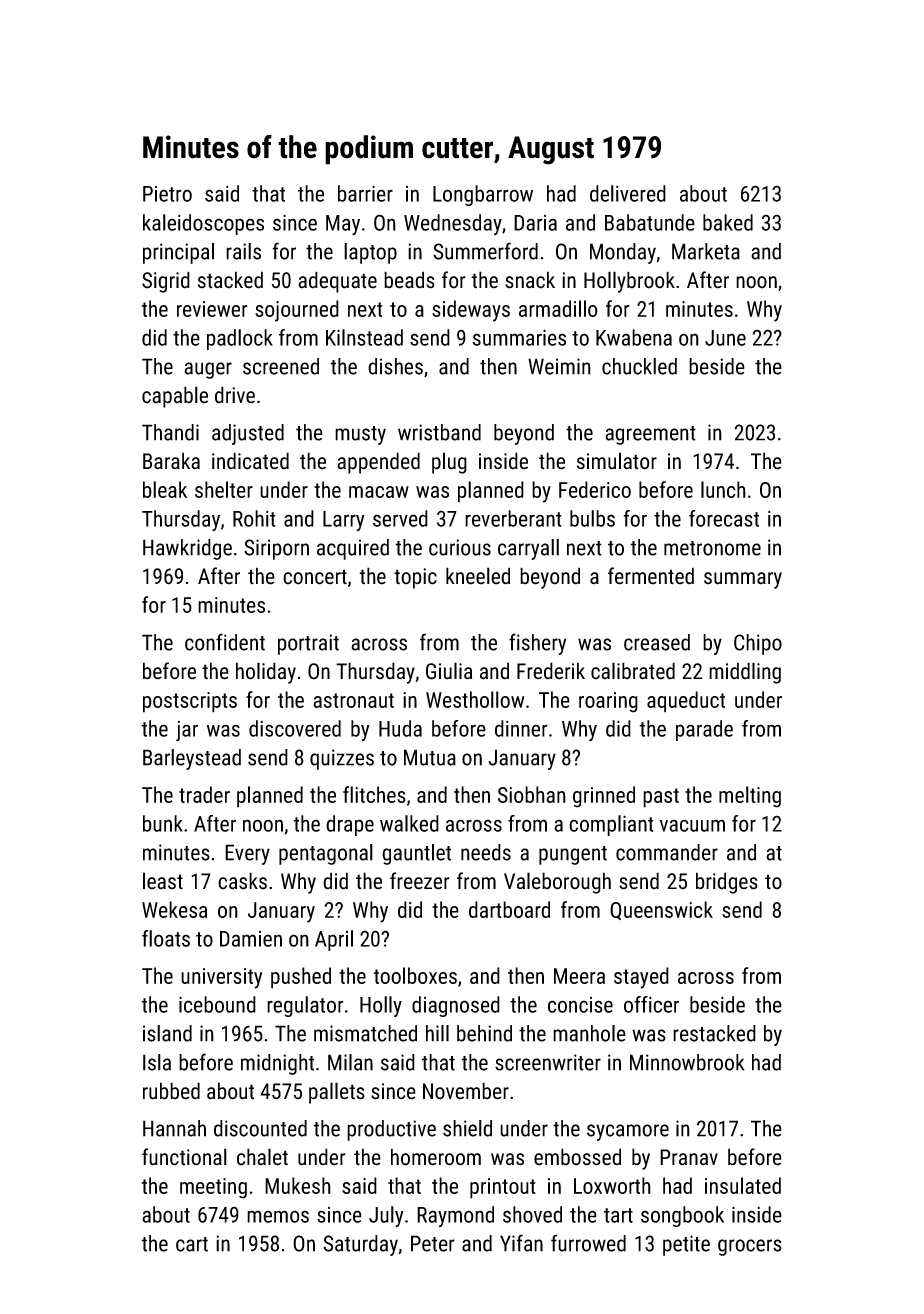 Image resolution: width=924 pixels, height=1314 pixels. I want to click on Hannah, so click(174, 1128).
